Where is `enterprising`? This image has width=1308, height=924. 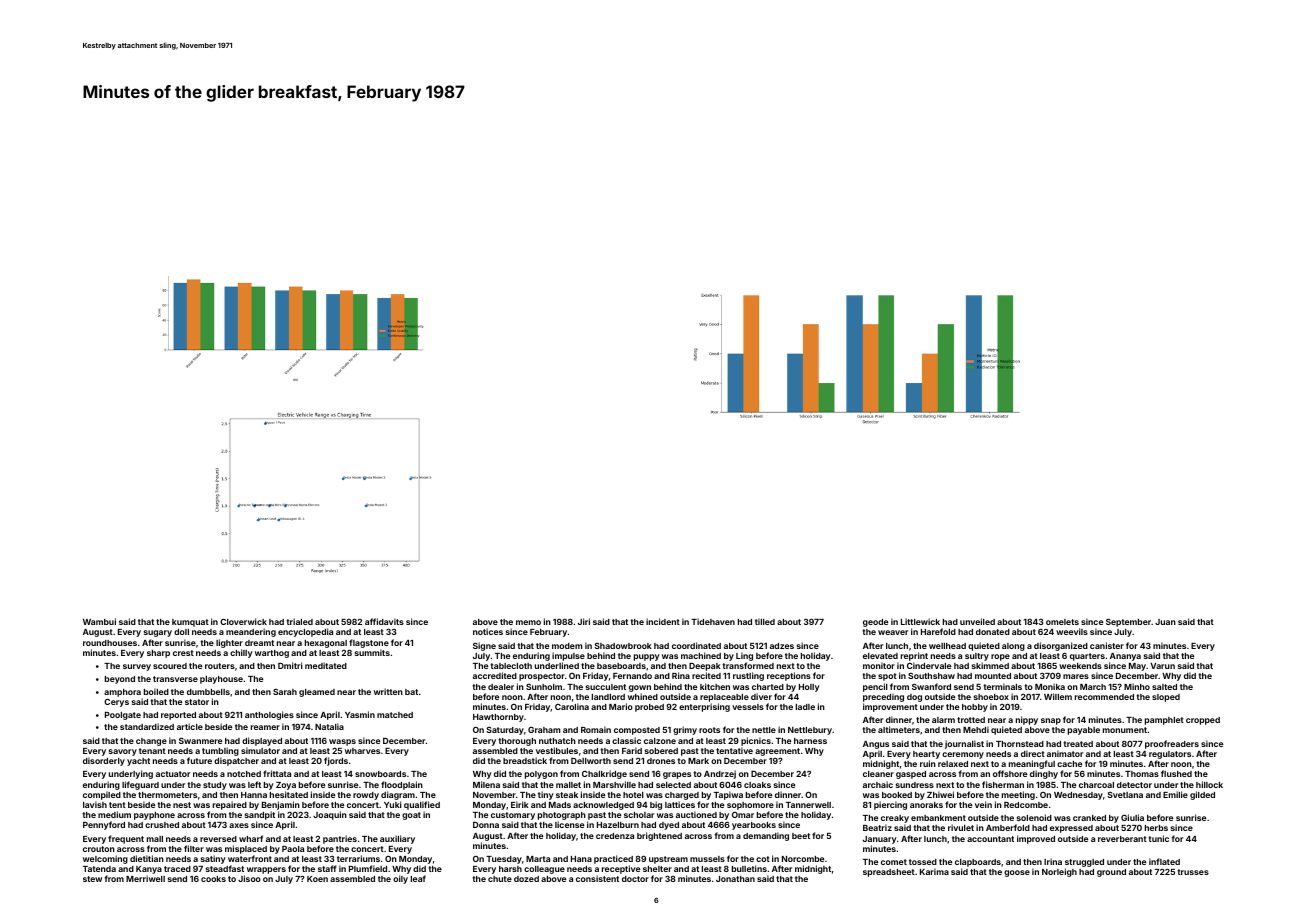
enterprising is located at coordinates (704, 707).
